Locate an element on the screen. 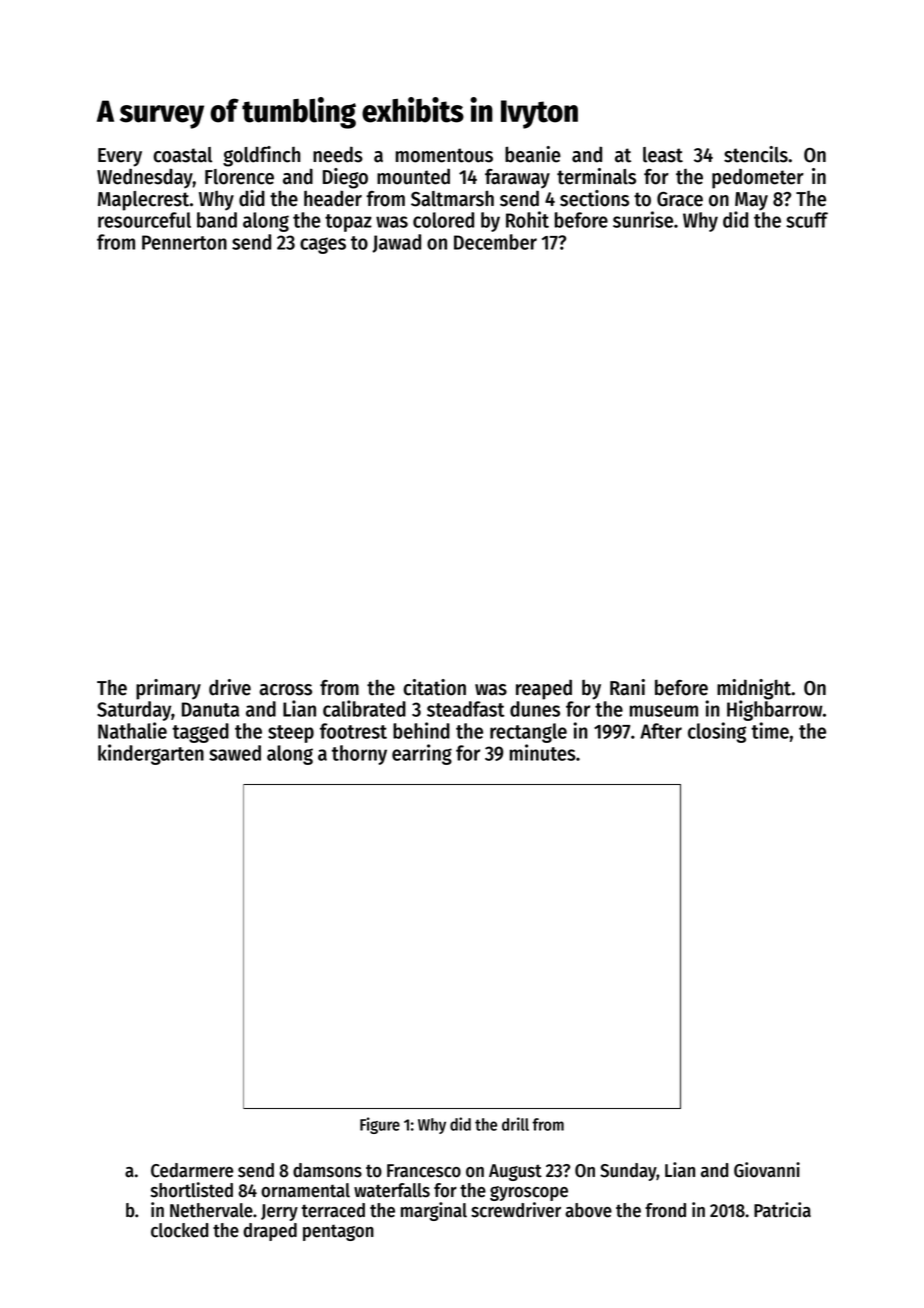 The image size is (924, 1308). pentagon is located at coordinates (338, 1232).
